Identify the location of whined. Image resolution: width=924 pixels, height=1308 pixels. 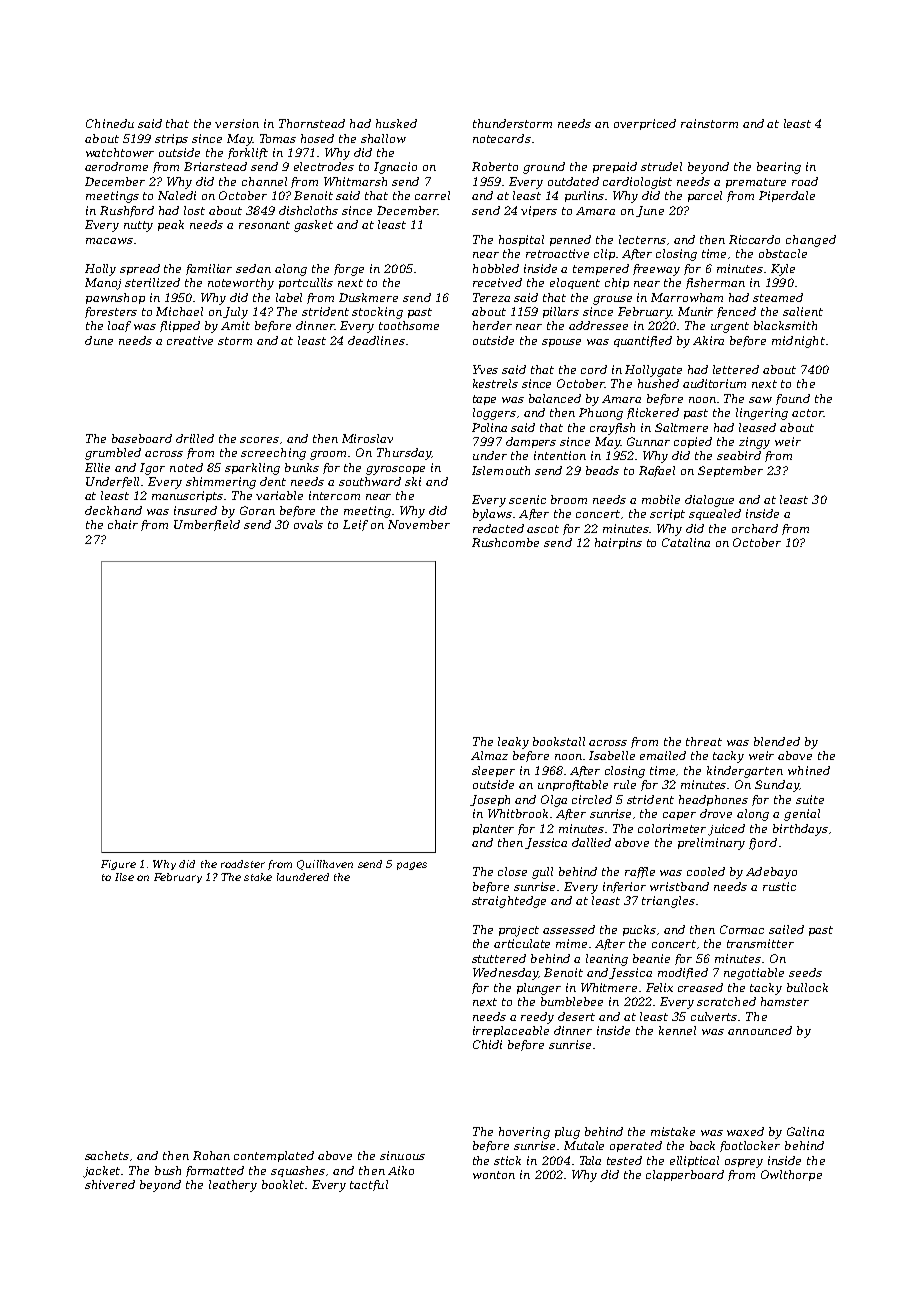
(809, 770).
